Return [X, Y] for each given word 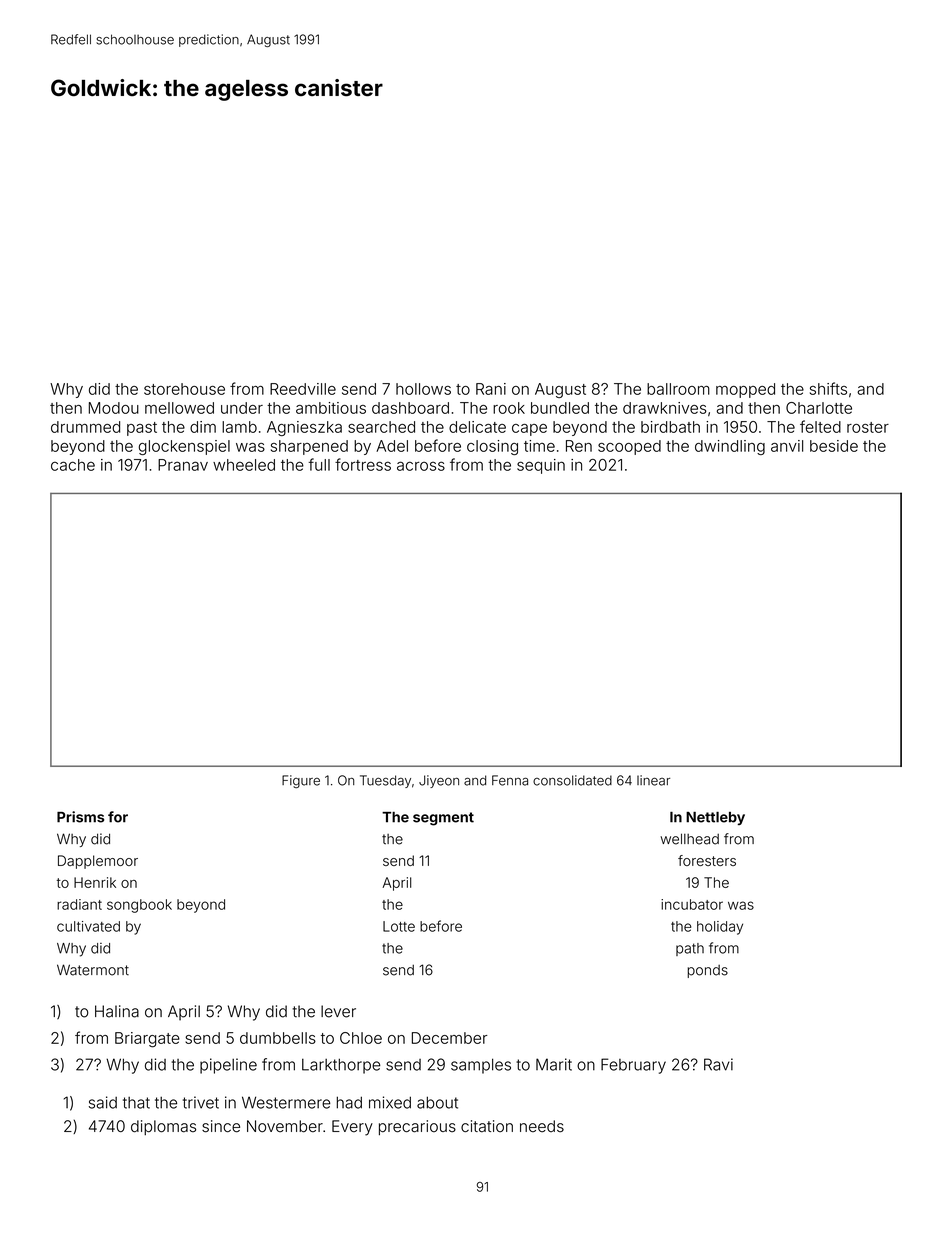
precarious [417, 1127]
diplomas [163, 1127]
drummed [85, 427]
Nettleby [715, 818]
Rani [491, 389]
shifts [828, 388]
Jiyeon [439, 781]
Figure [301, 781]
